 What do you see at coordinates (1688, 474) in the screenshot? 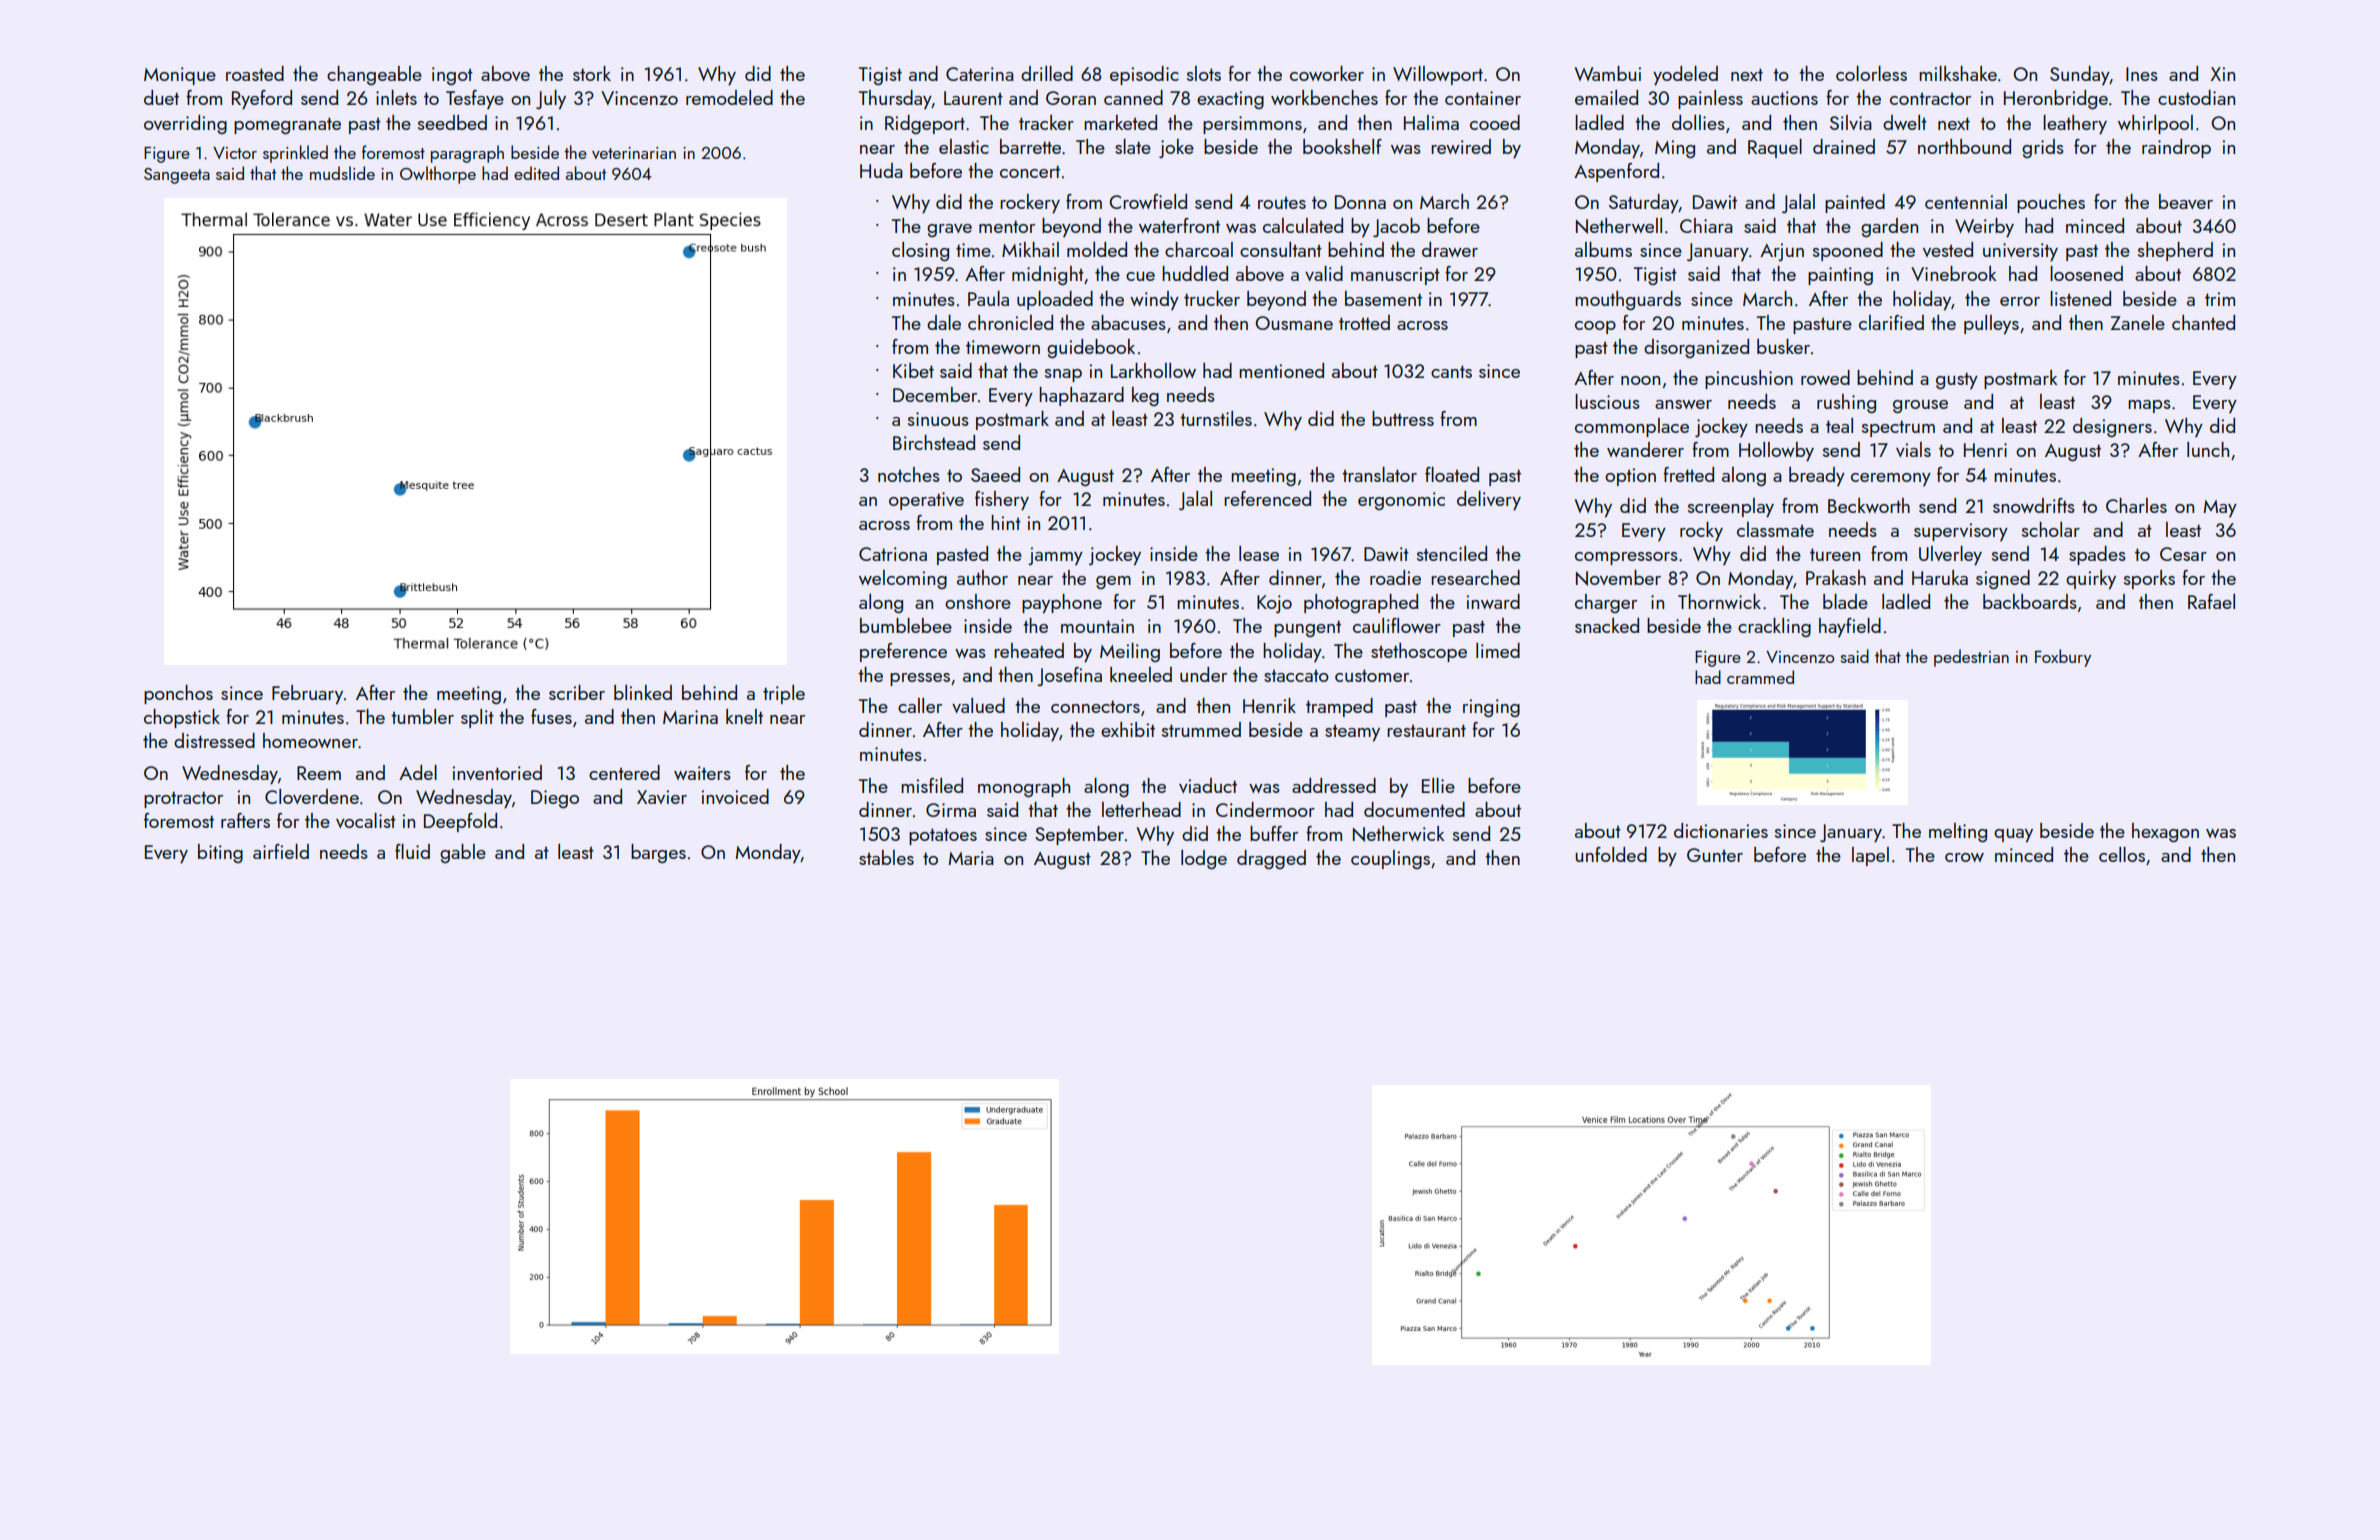
I see `fretted` at bounding box center [1688, 474].
